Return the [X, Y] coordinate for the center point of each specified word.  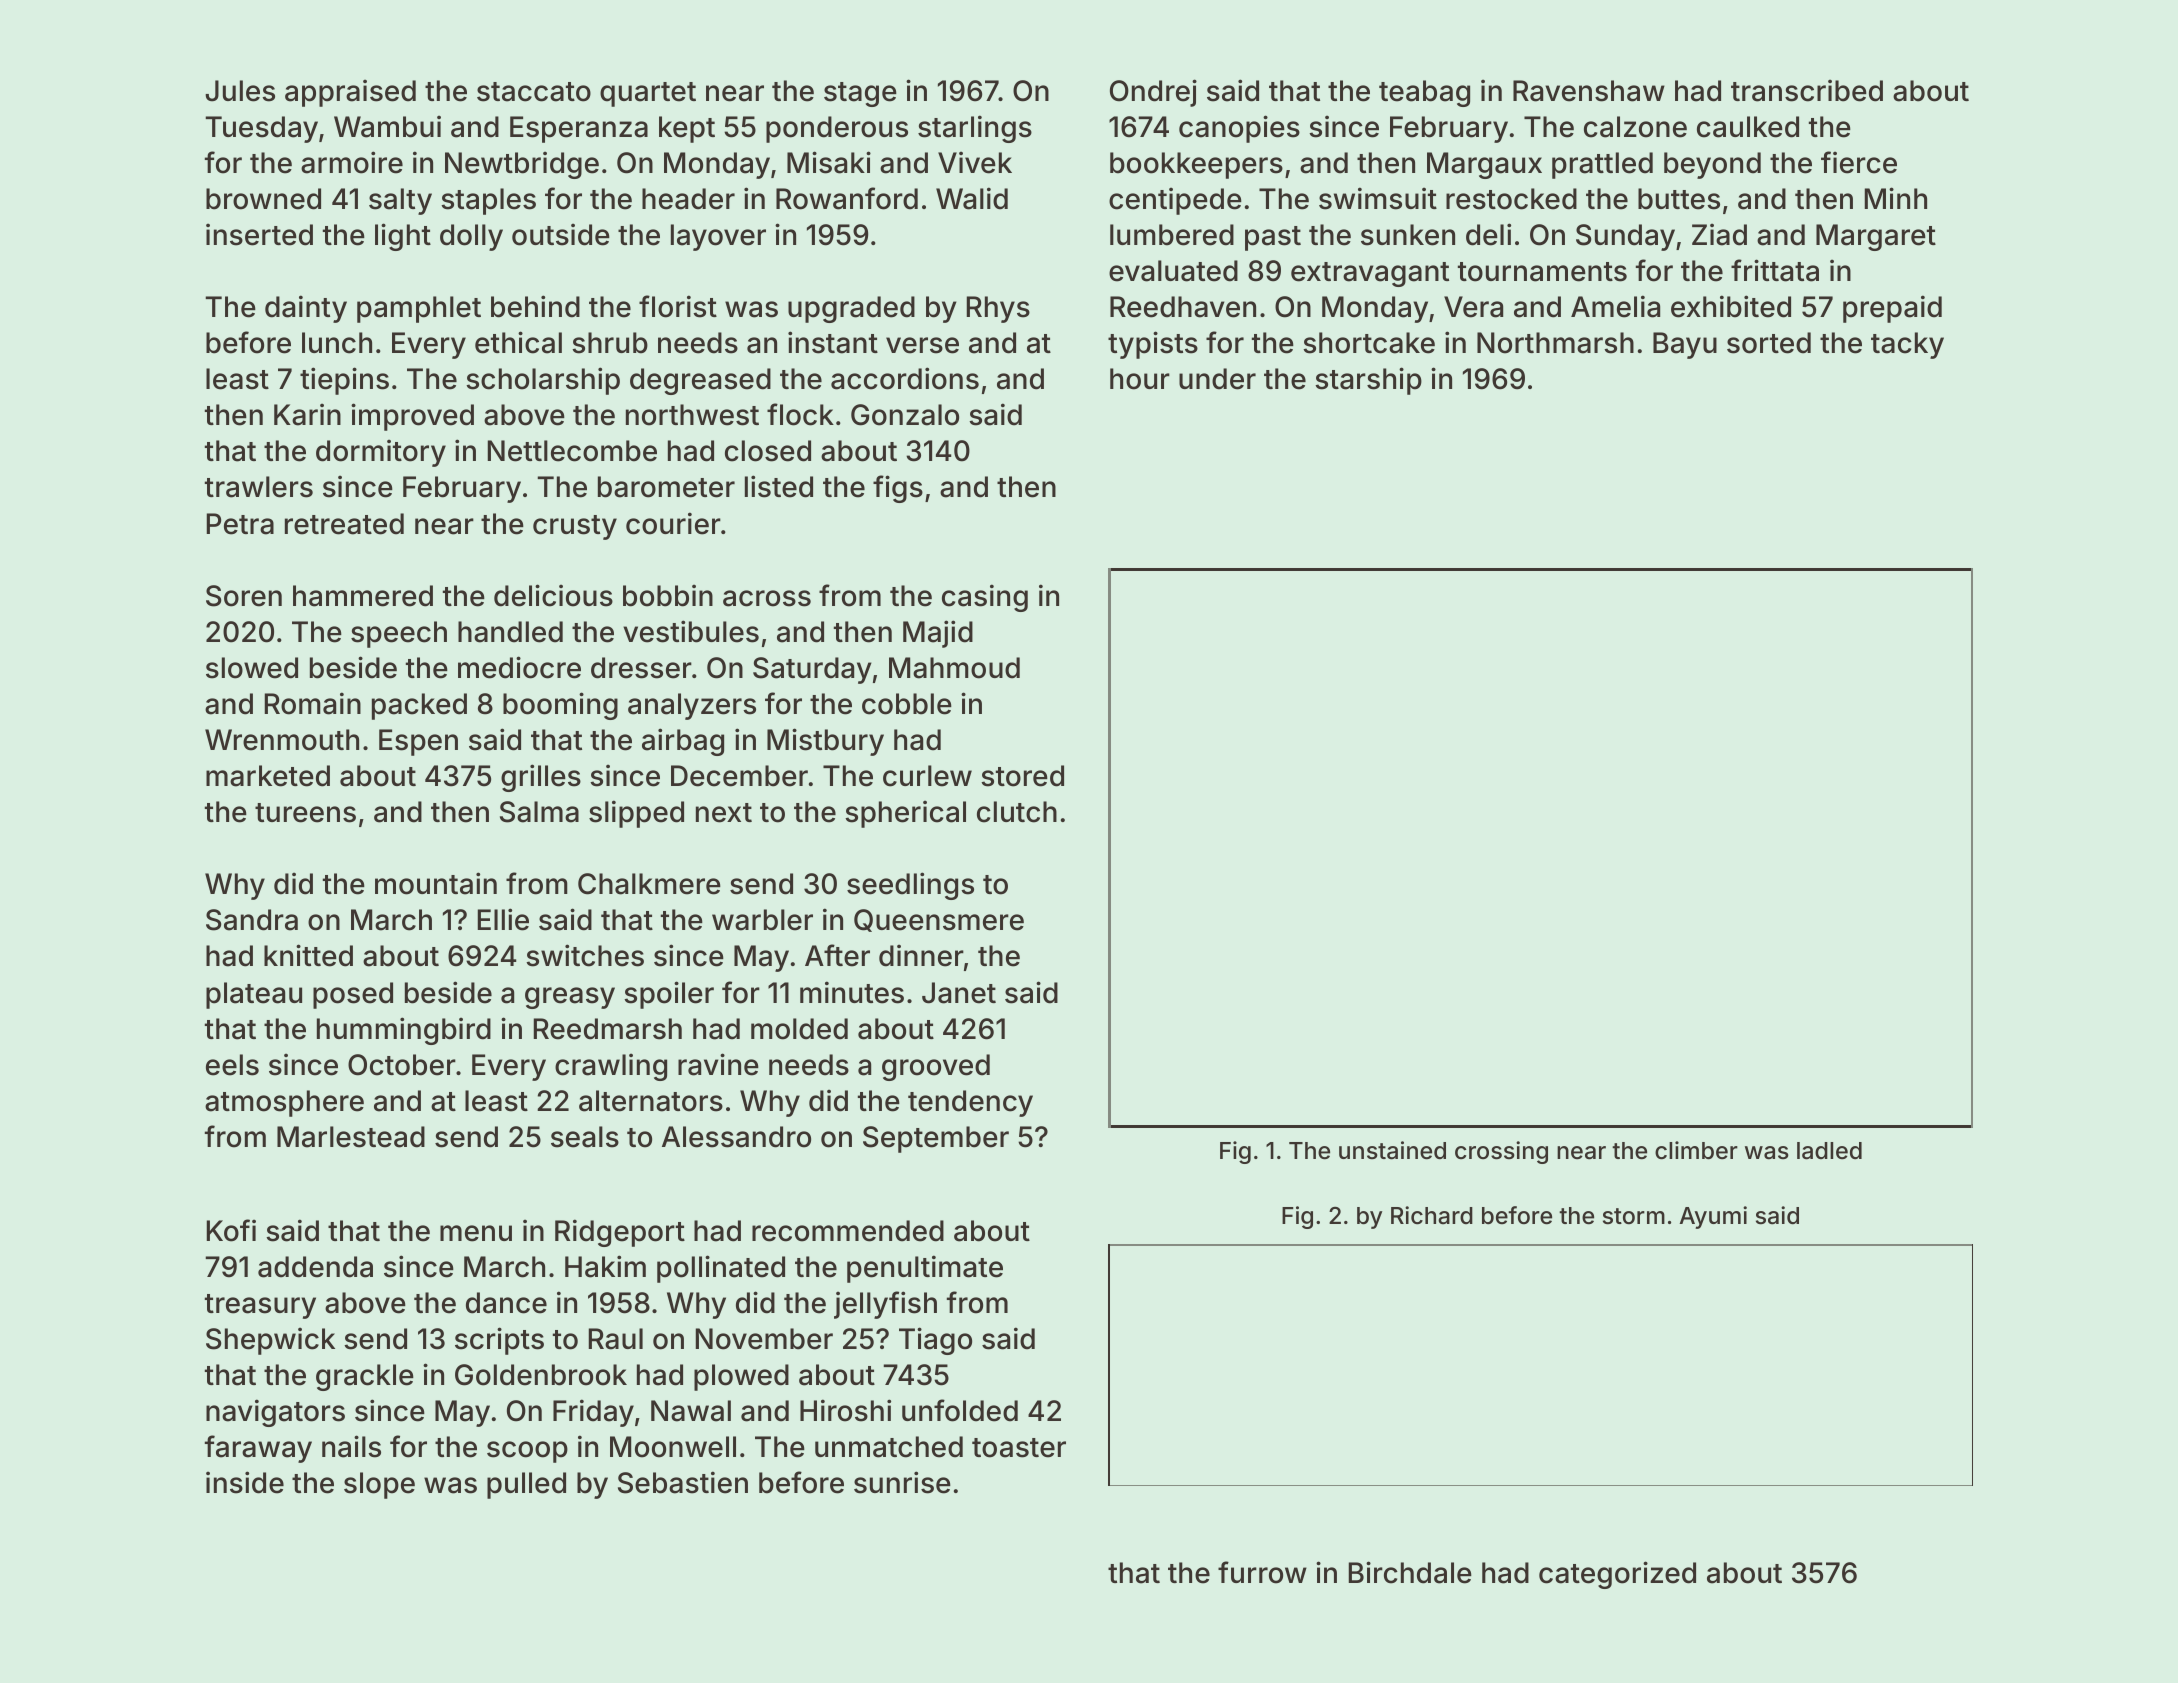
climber [1696, 1150]
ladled [1829, 1151]
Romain [313, 703]
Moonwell [673, 1447]
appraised [350, 93]
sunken [1408, 235]
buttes [1679, 199]
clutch [1017, 812]
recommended [848, 1231]
